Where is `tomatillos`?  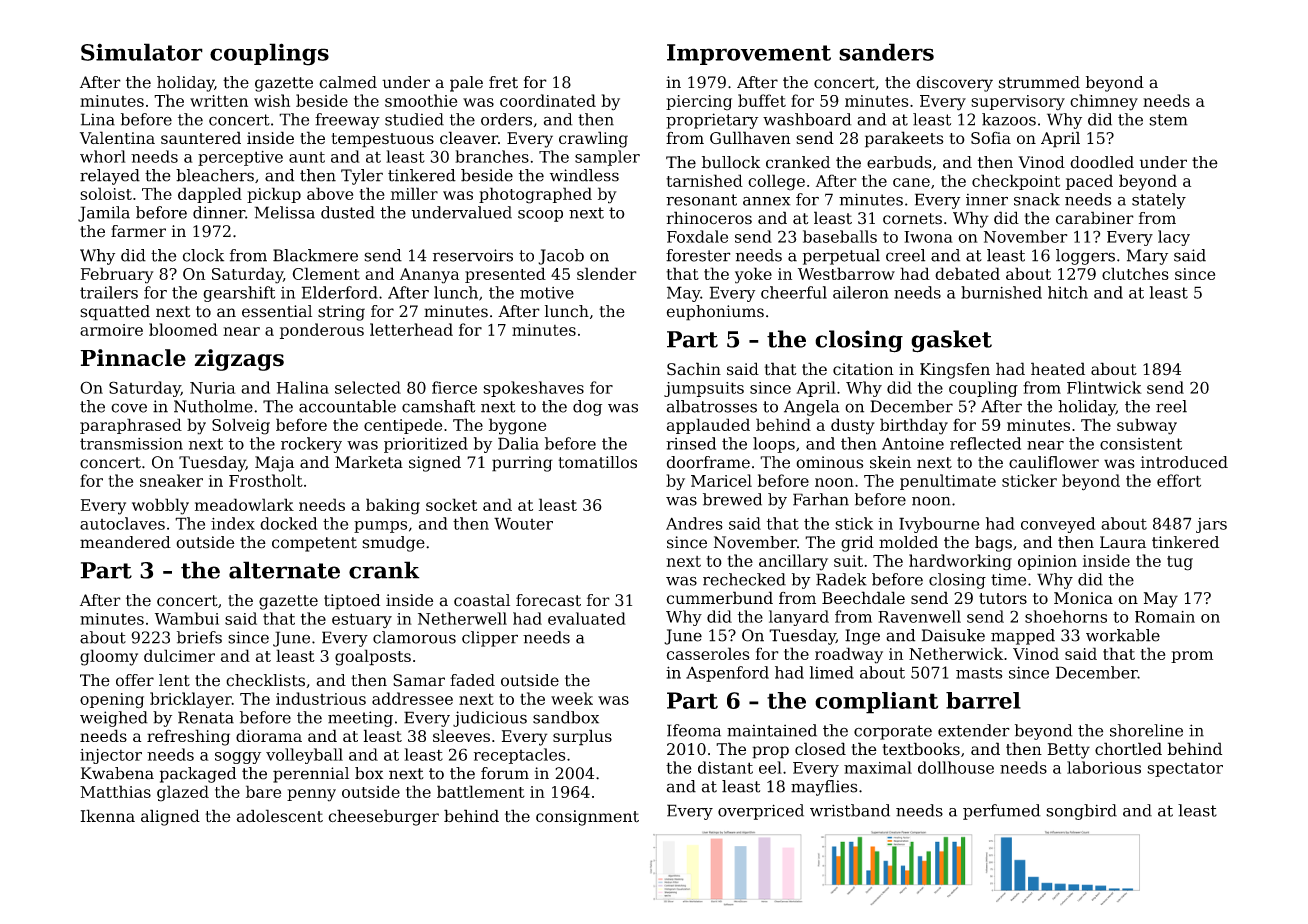
tomatillos is located at coordinates (597, 462).
